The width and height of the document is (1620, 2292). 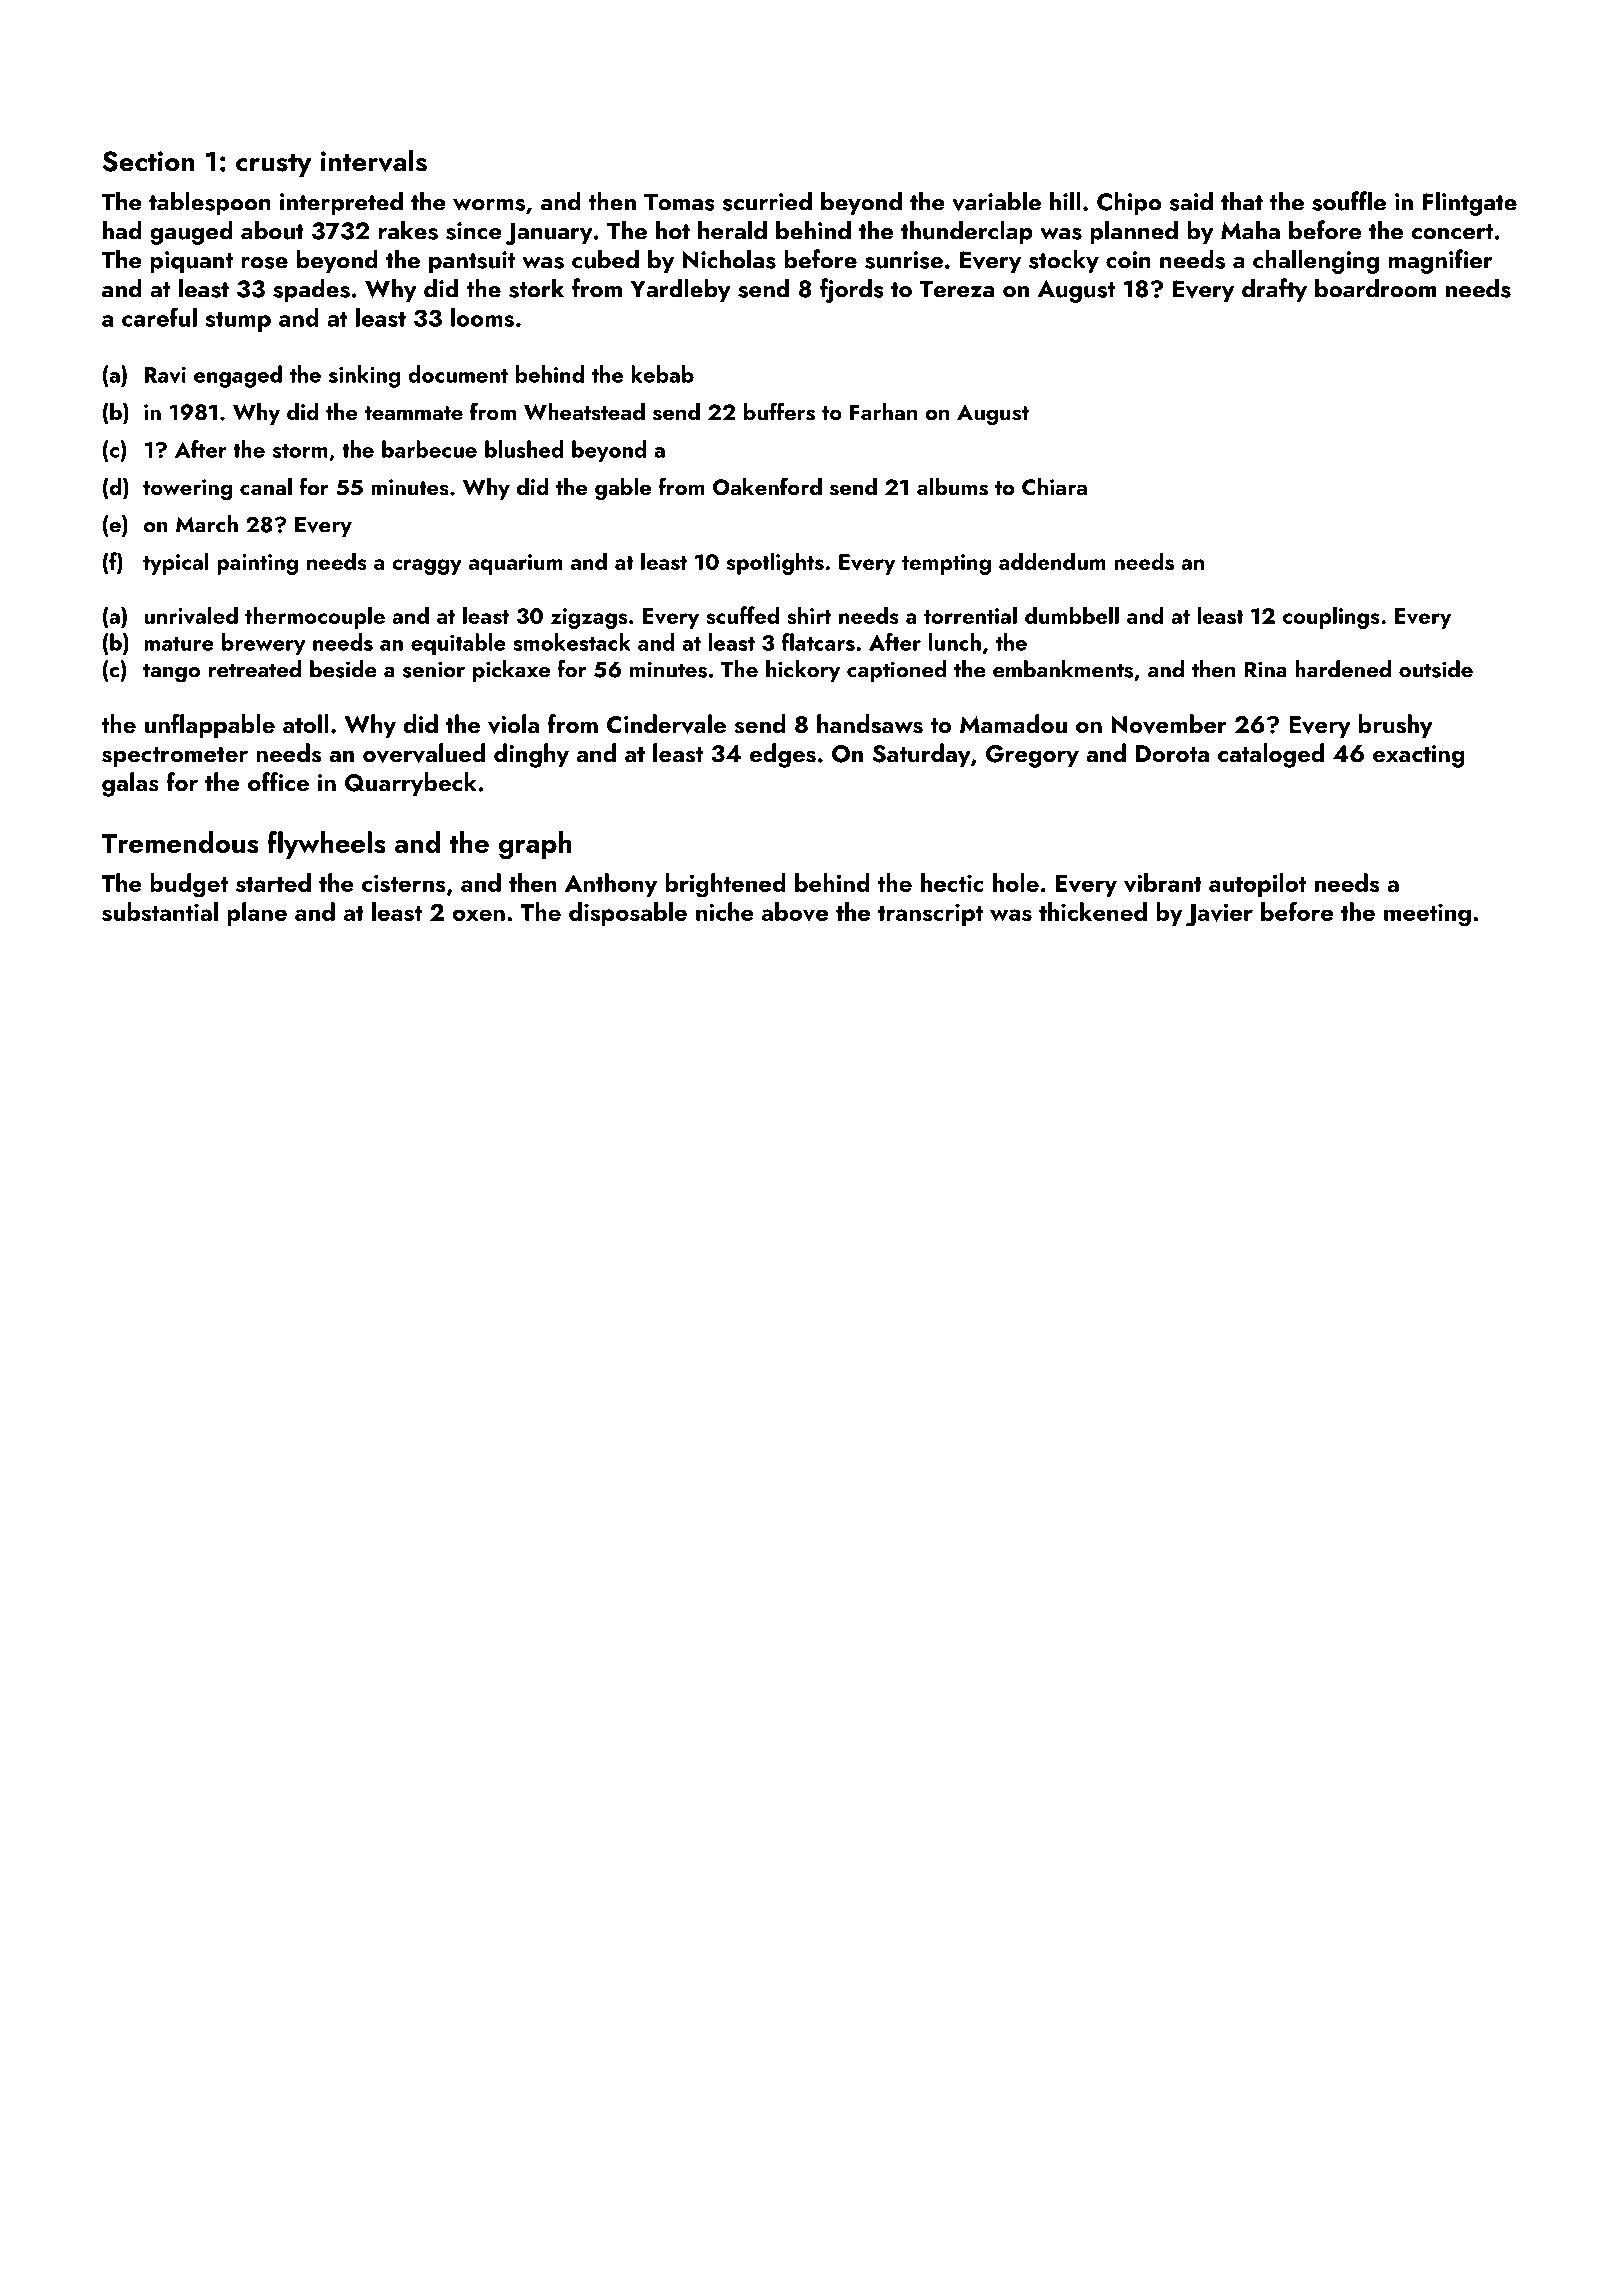 I want to click on albums, so click(x=952, y=487).
